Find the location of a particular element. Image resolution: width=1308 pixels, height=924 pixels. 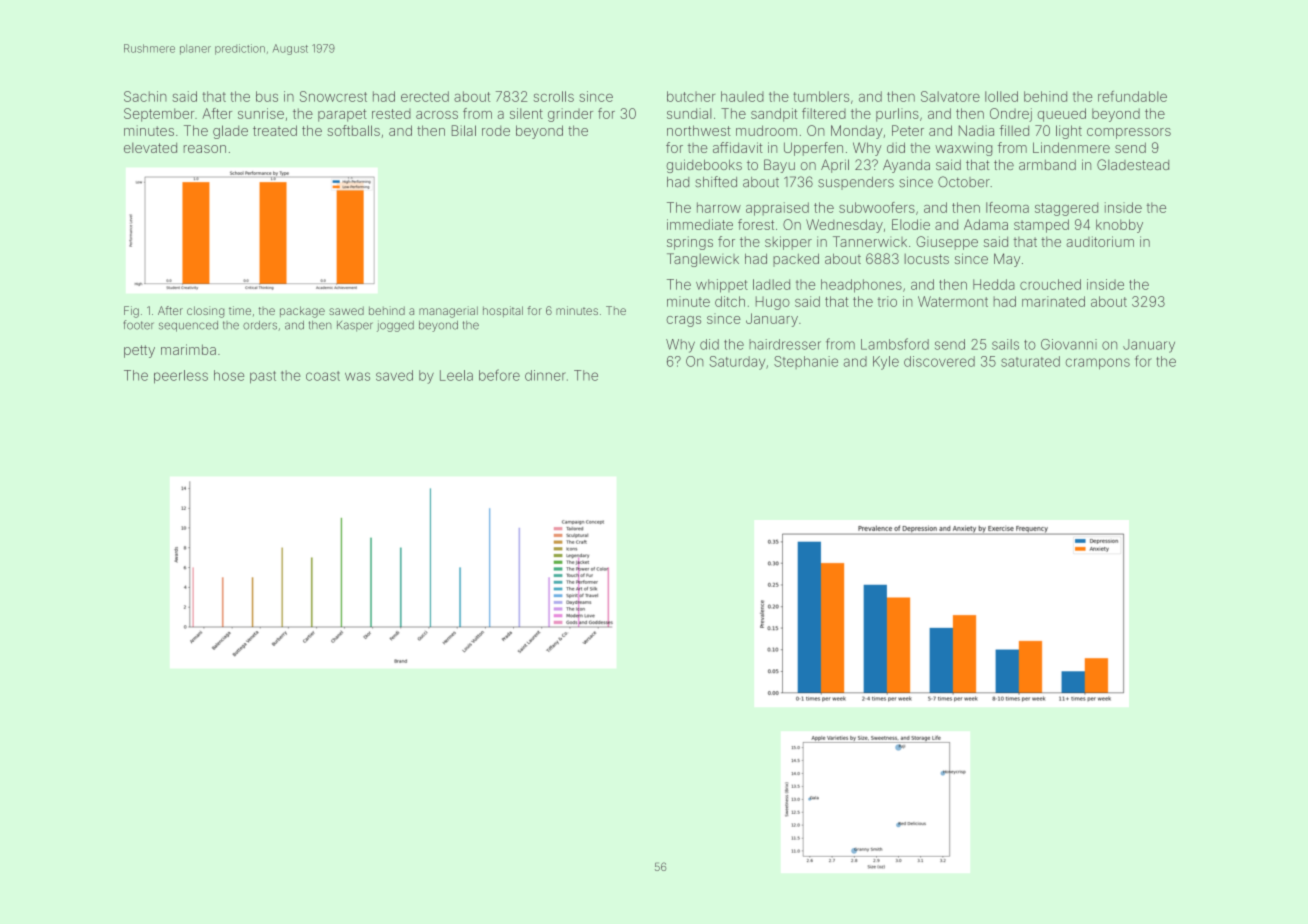

dinner is located at coordinates (545, 375).
